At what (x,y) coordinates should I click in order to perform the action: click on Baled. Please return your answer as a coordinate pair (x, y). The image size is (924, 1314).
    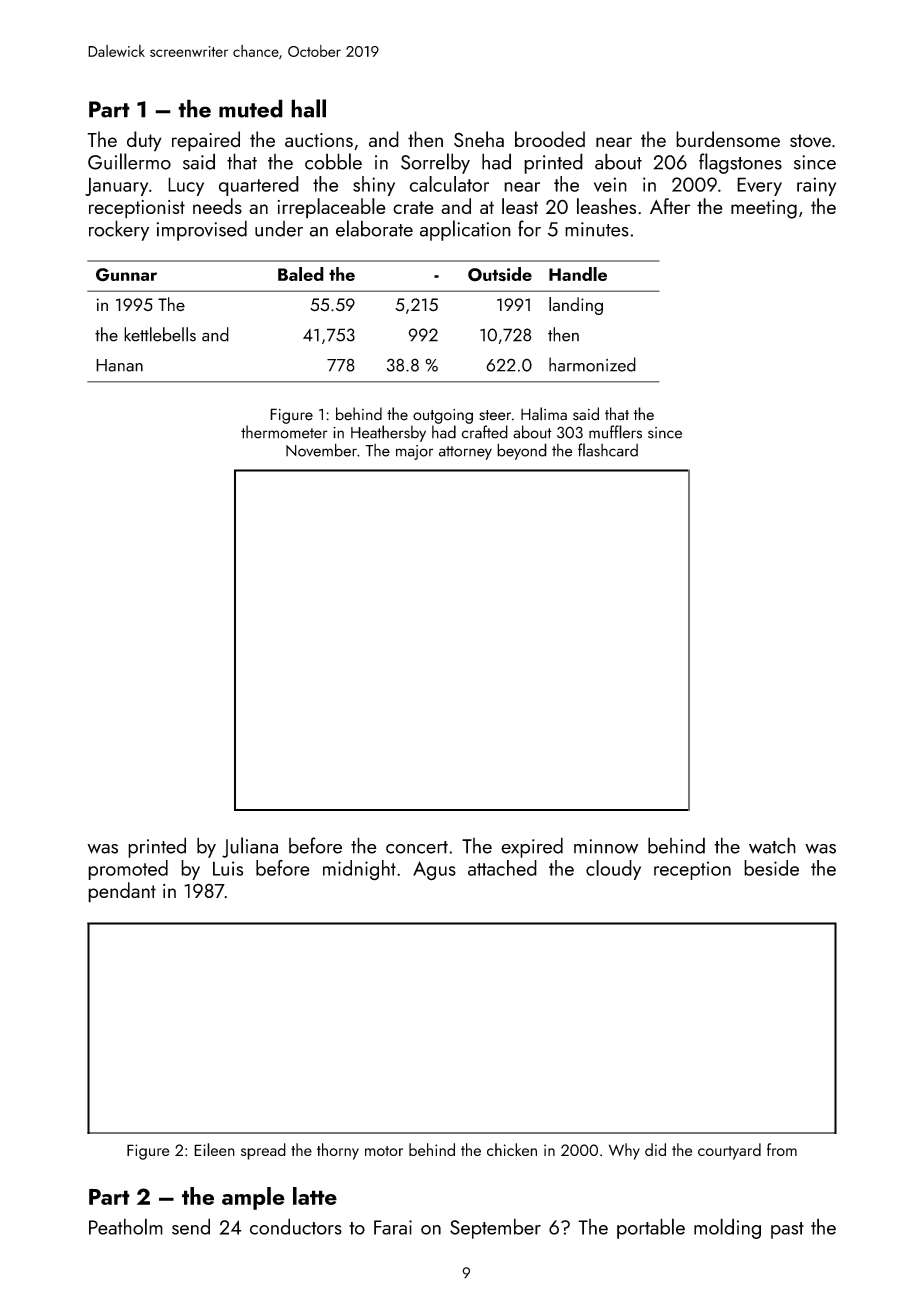
    Looking at the image, I should click on (301, 274).
